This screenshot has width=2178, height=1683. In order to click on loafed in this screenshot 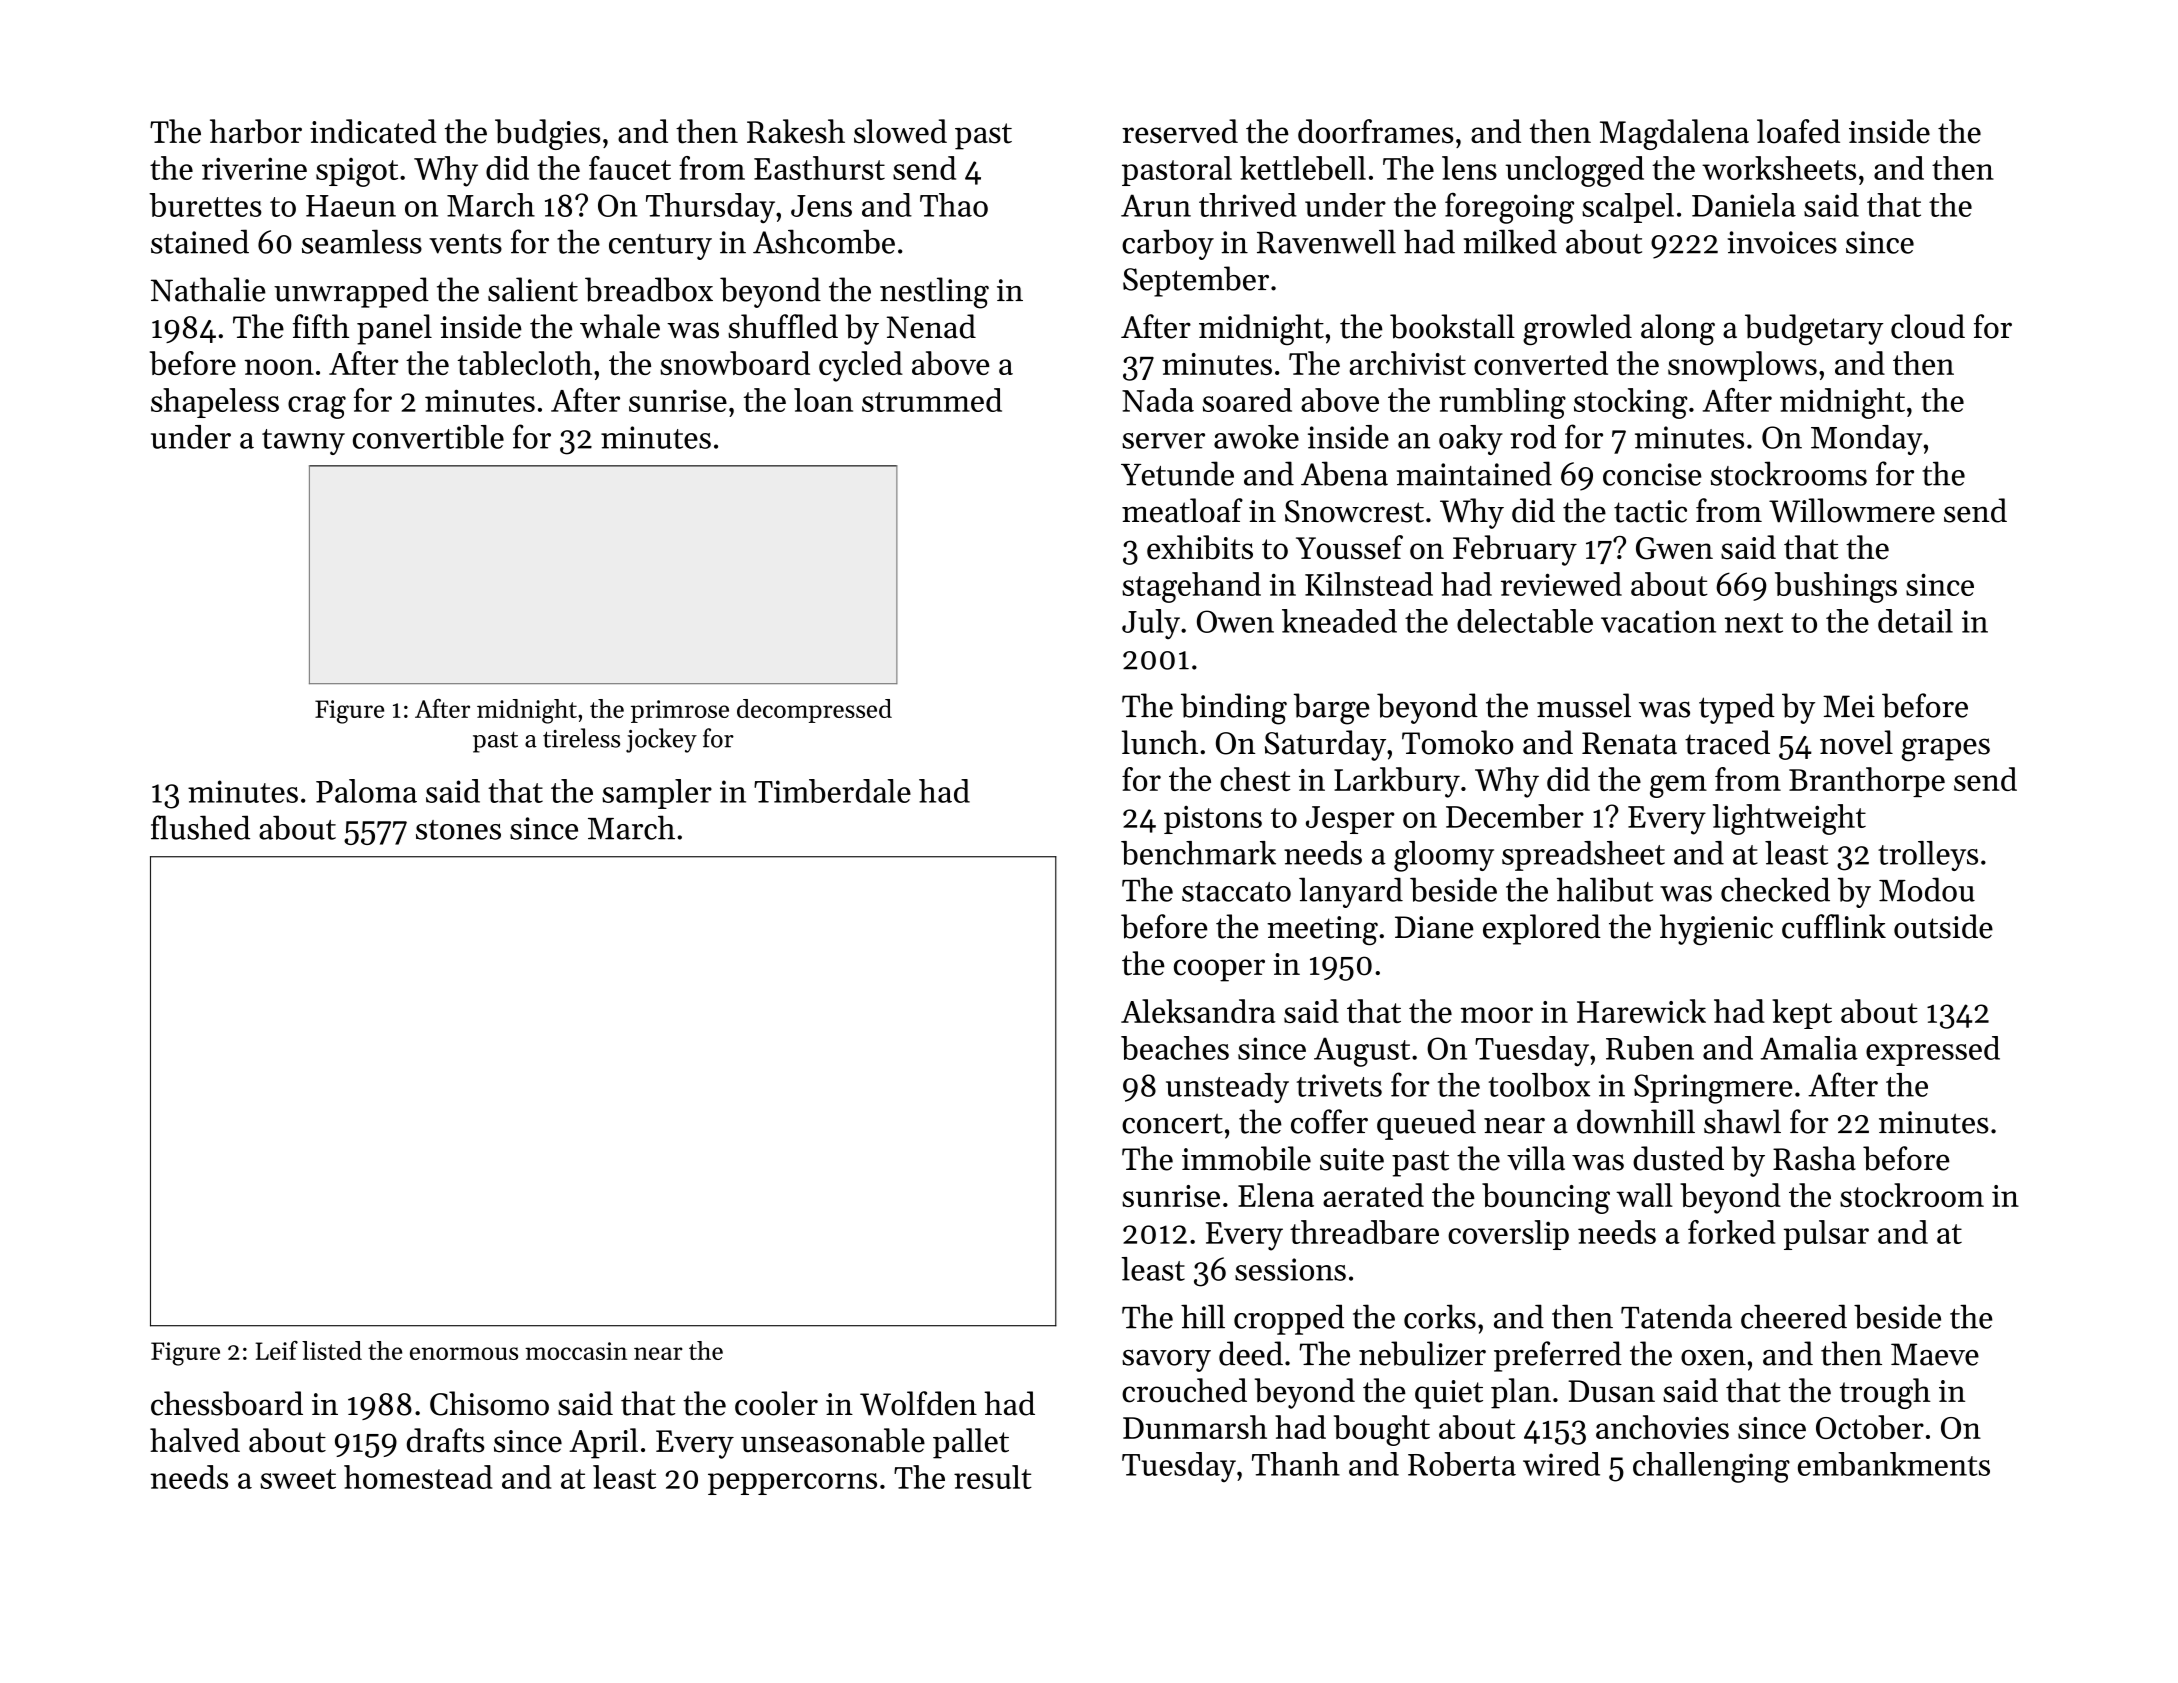, I will do `click(1798, 131)`.
